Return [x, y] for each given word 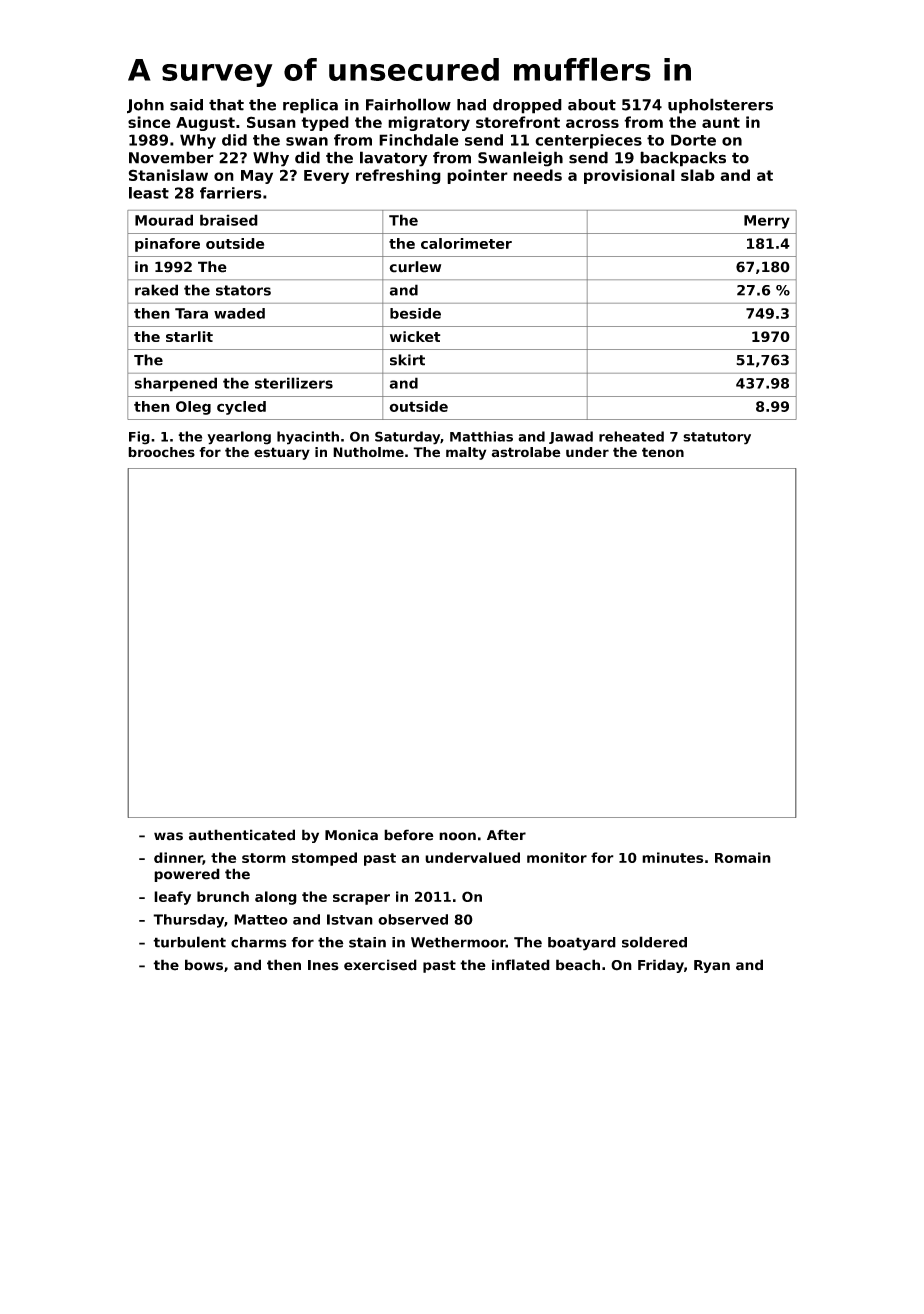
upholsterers [720, 106]
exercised [380, 965]
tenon [663, 452]
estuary [282, 453]
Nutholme [368, 452]
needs [537, 175]
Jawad [571, 437]
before [409, 835]
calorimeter [466, 243]
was [168, 836]
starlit [189, 336]
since [149, 122]
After [506, 835]
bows [204, 965]
